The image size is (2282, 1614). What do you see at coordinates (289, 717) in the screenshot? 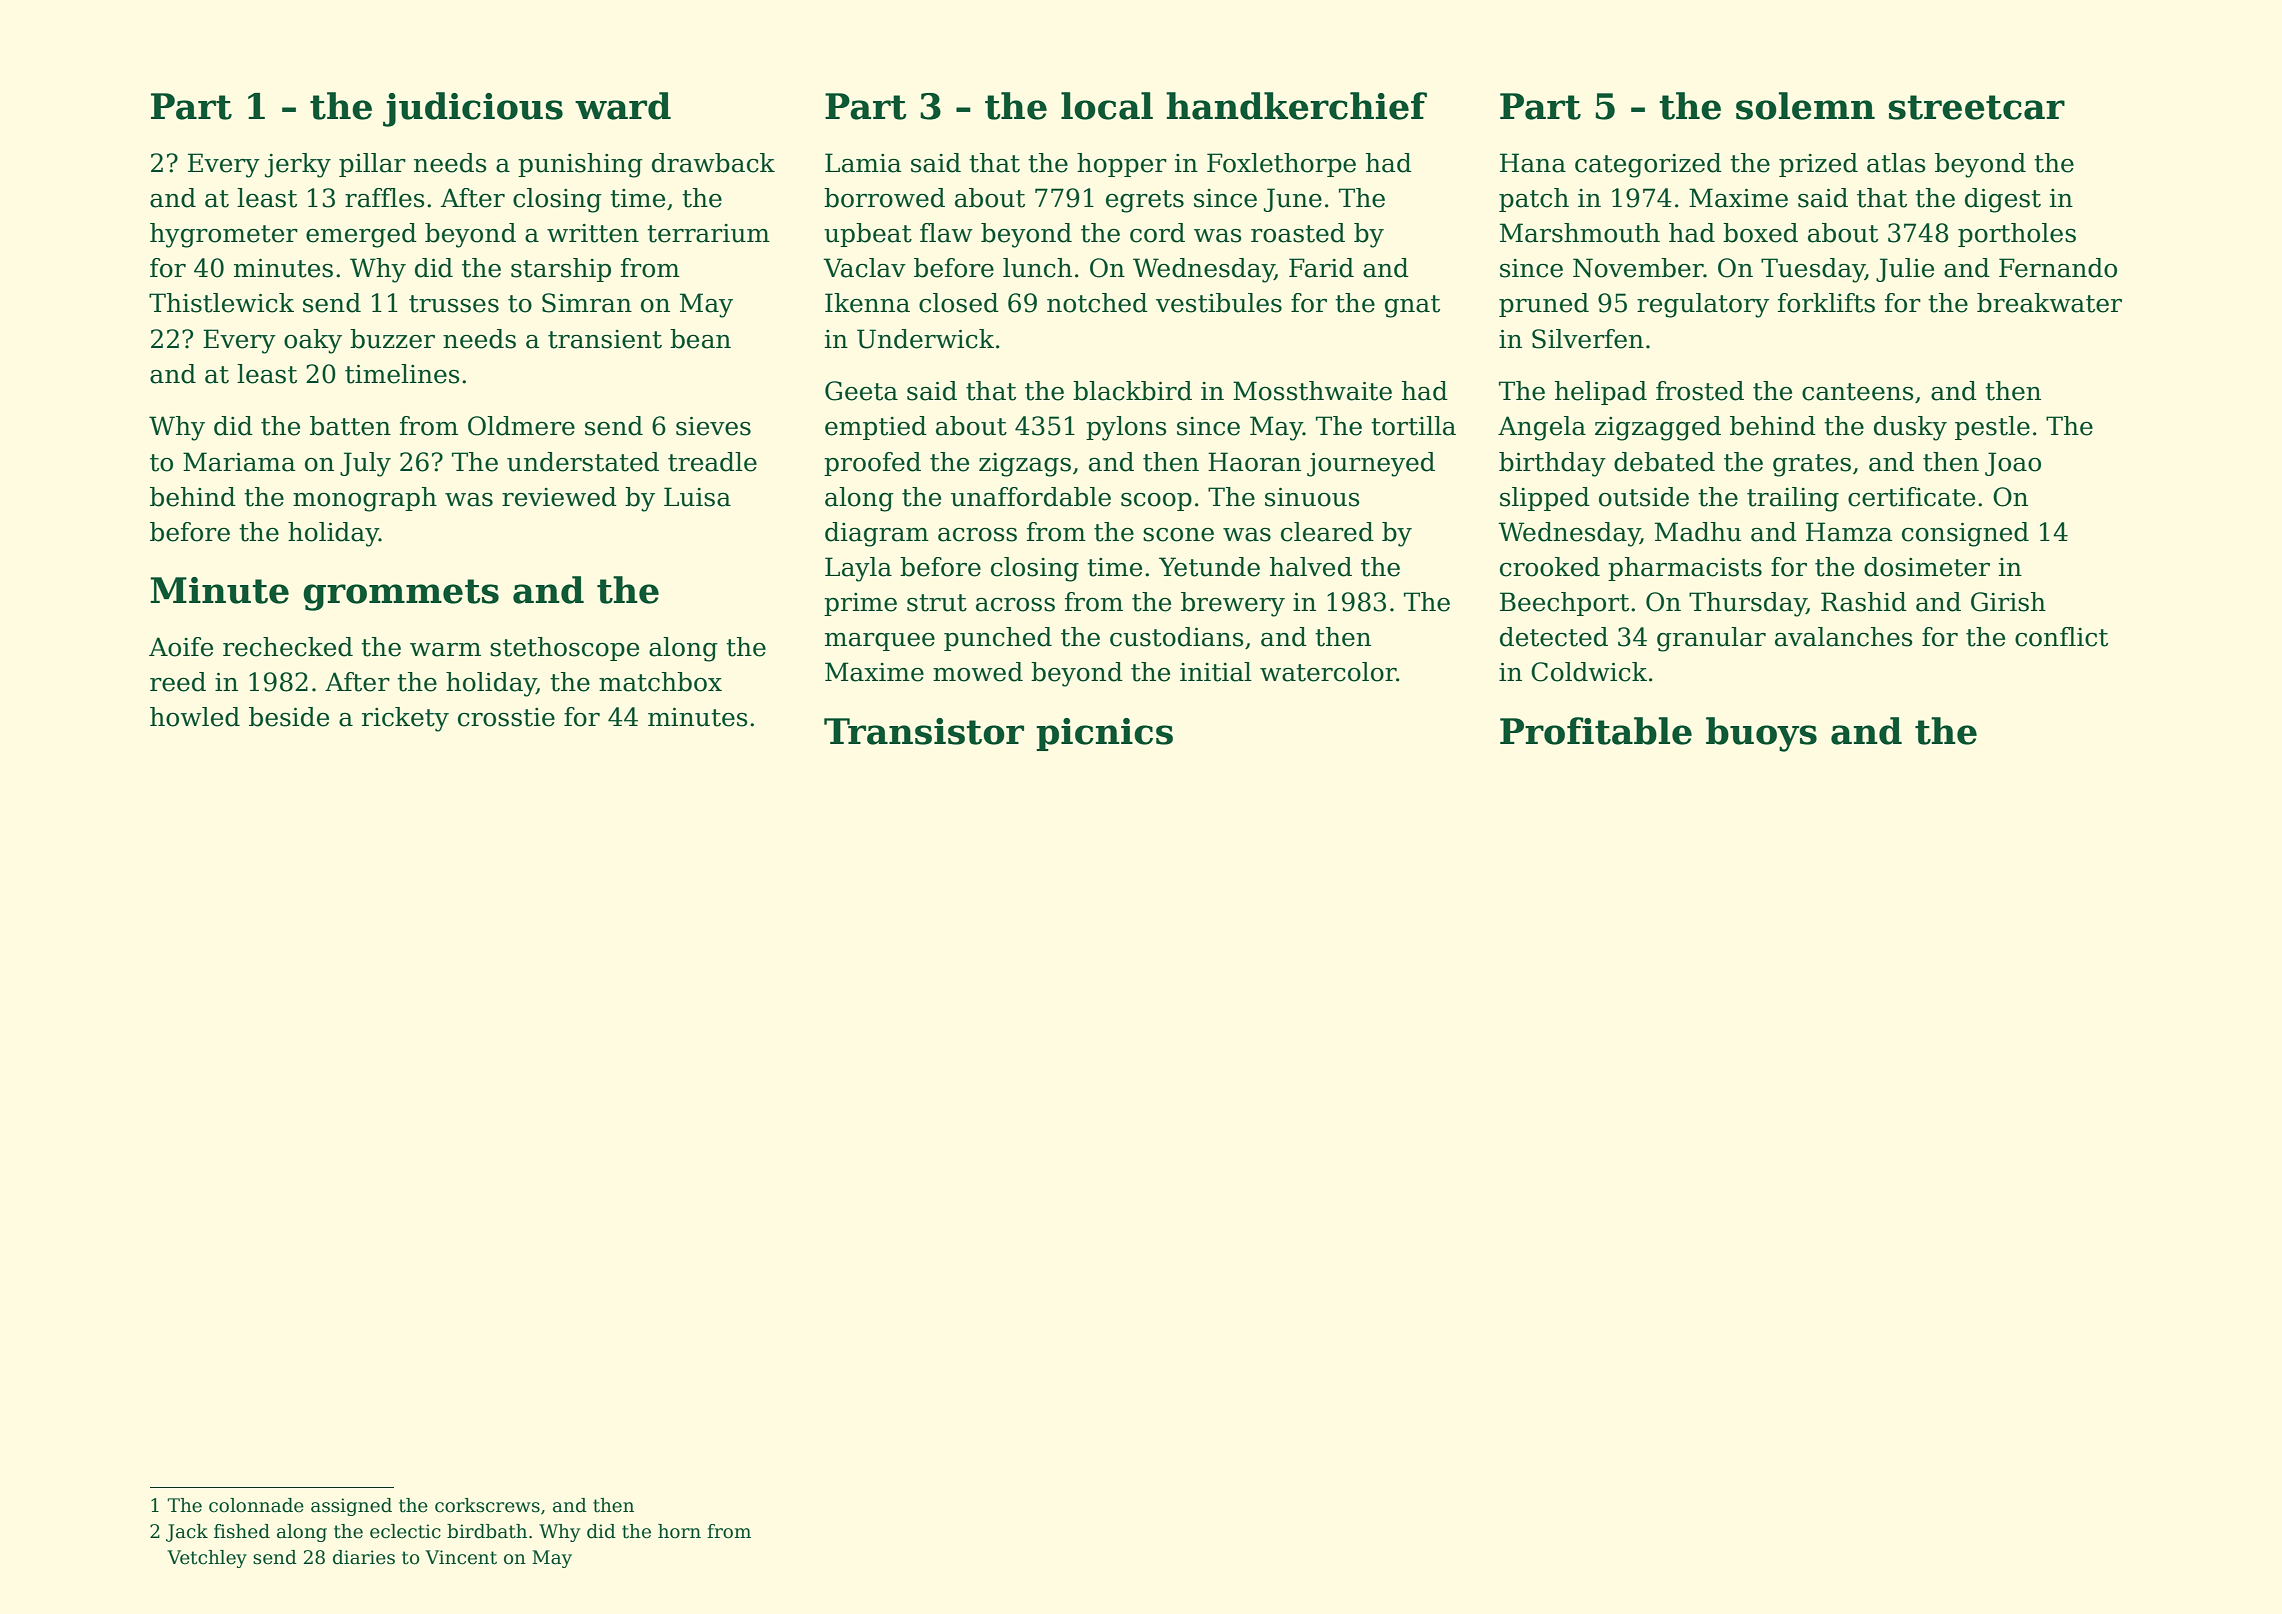
I see `beside` at bounding box center [289, 717].
